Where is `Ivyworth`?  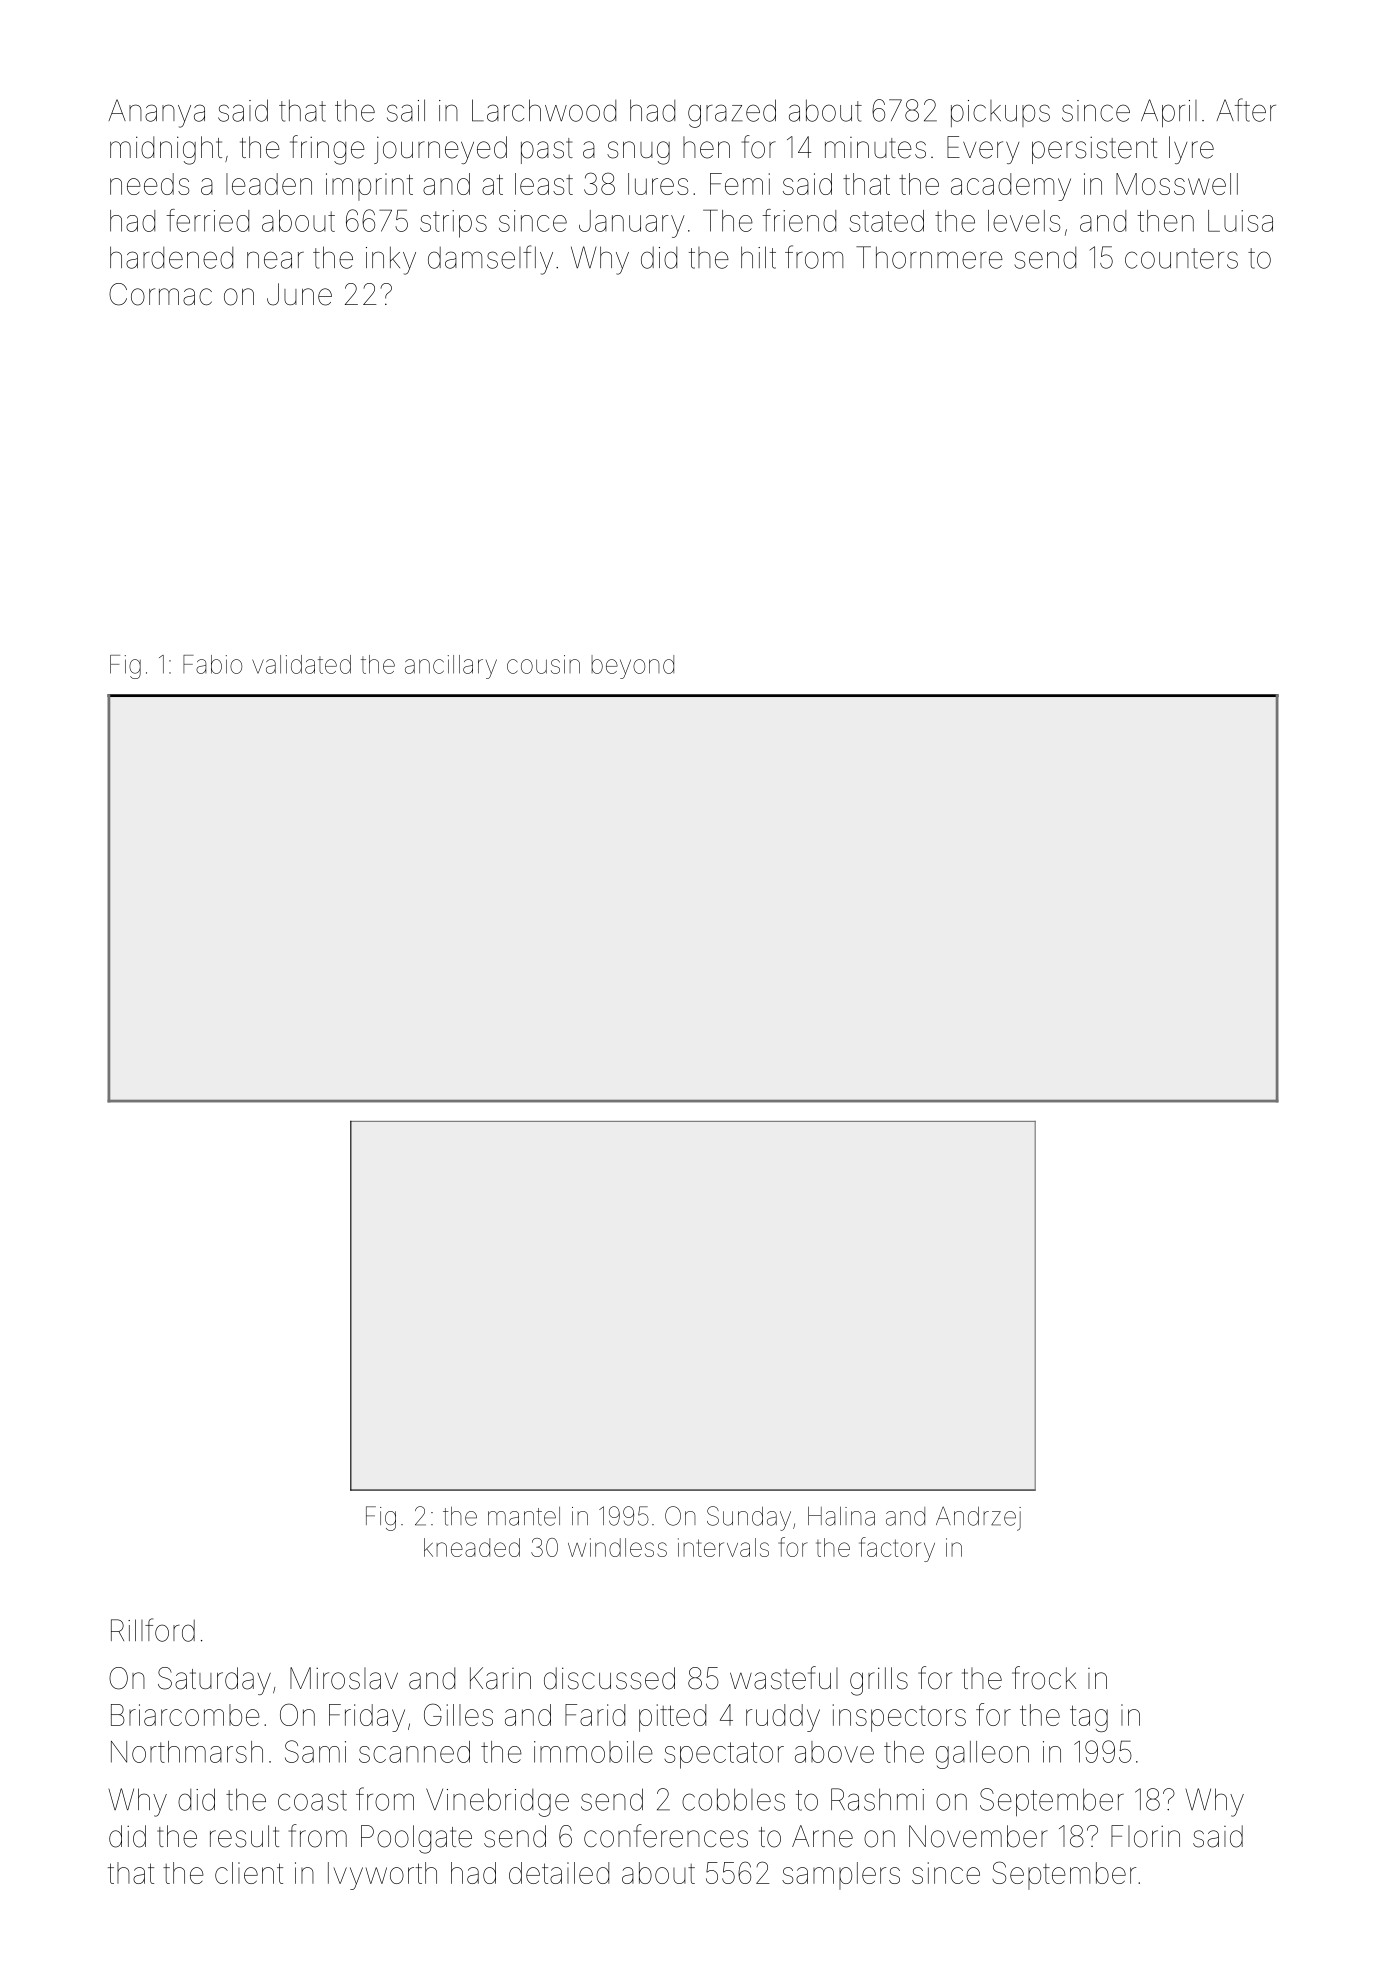
Ivyworth is located at coordinates (382, 1876).
